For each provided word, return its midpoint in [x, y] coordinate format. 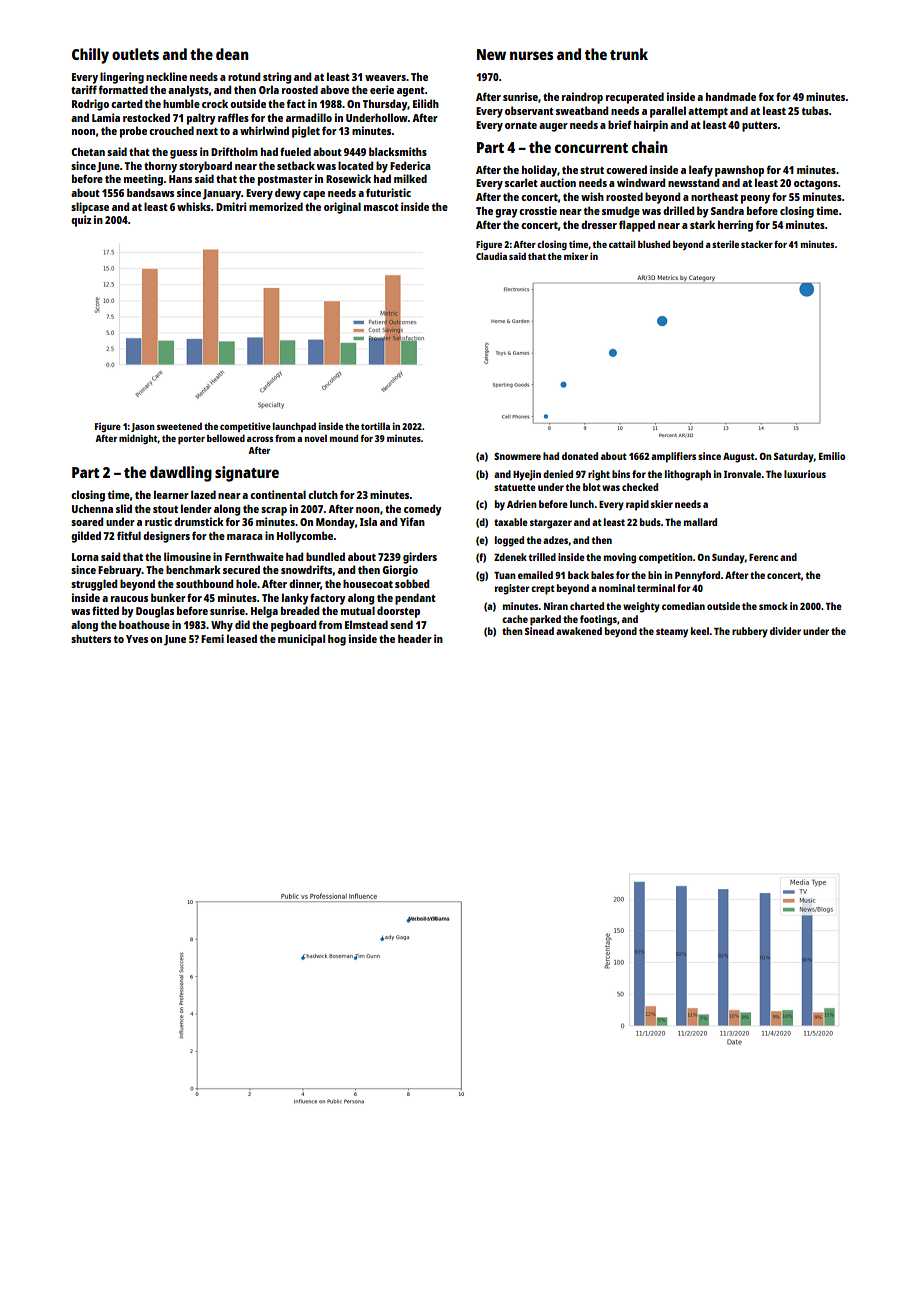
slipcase [90, 208]
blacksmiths [398, 151]
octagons [816, 185]
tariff [84, 89]
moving [620, 558]
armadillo [309, 117]
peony [755, 199]
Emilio [832, 456]
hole [246, 583]
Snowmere [517, 456]
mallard [700, 522]
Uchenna [92, 509]
